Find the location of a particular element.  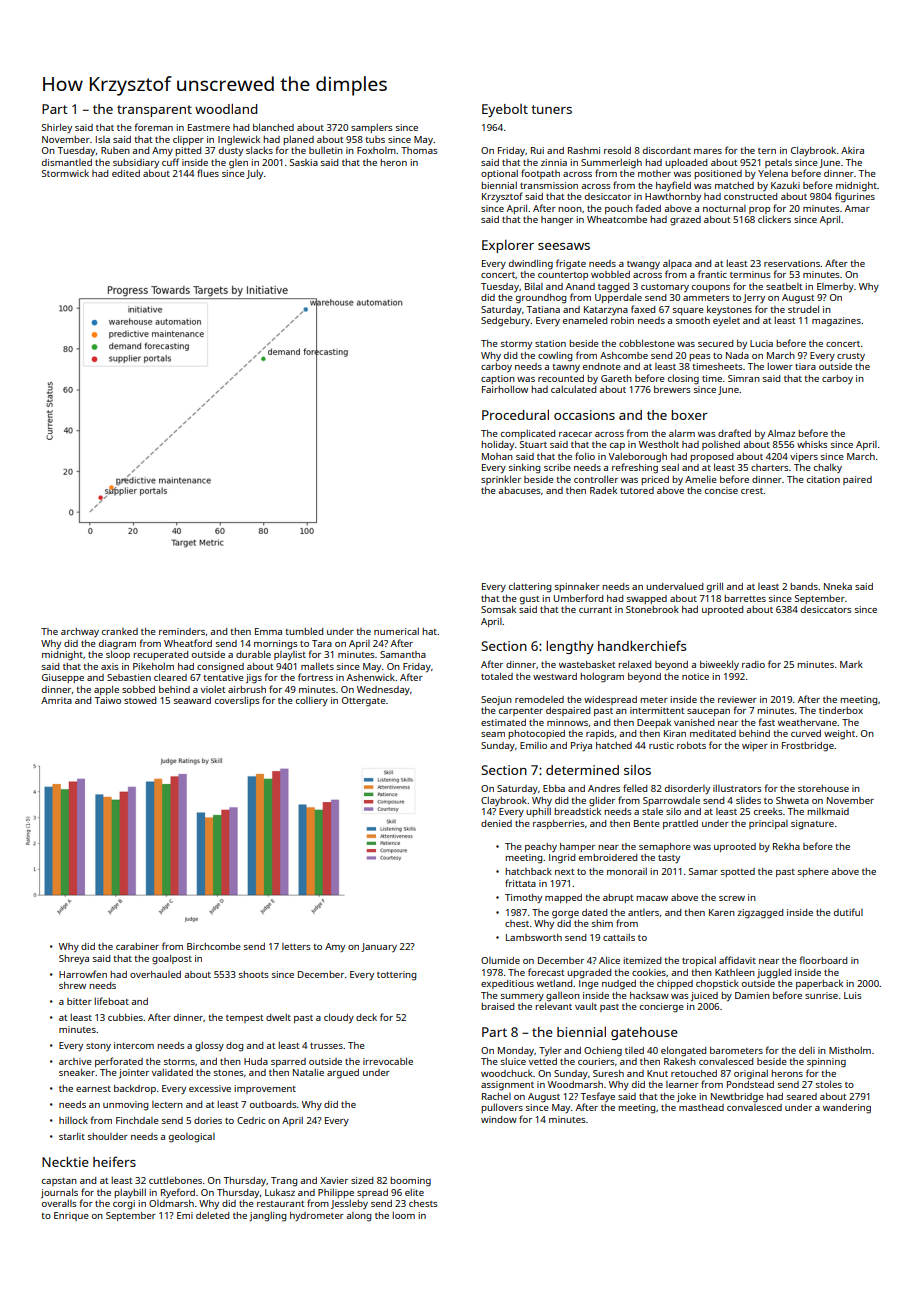

Taiwo is located at coordinates (108, 700).
